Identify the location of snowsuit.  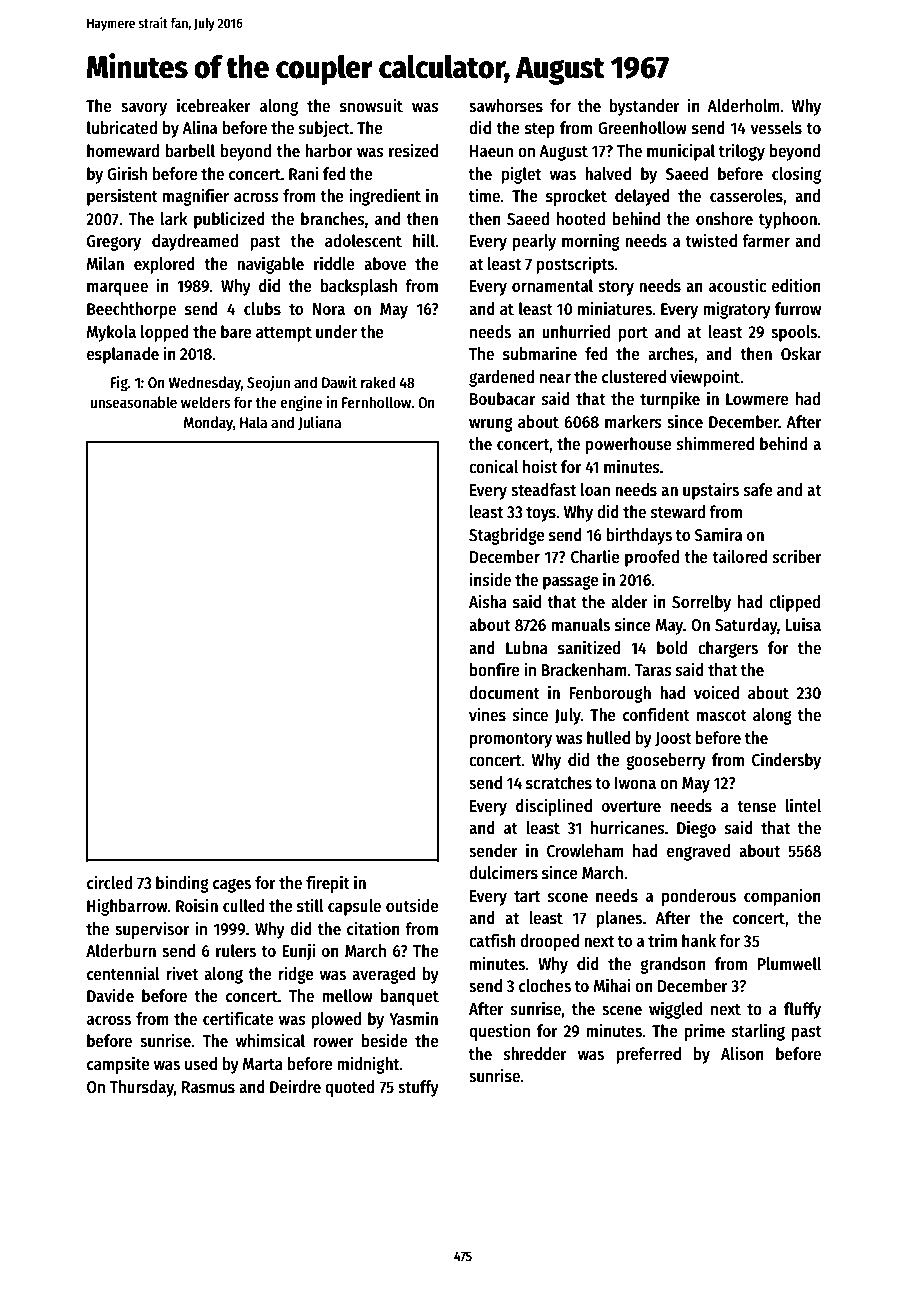
(371, 105).
